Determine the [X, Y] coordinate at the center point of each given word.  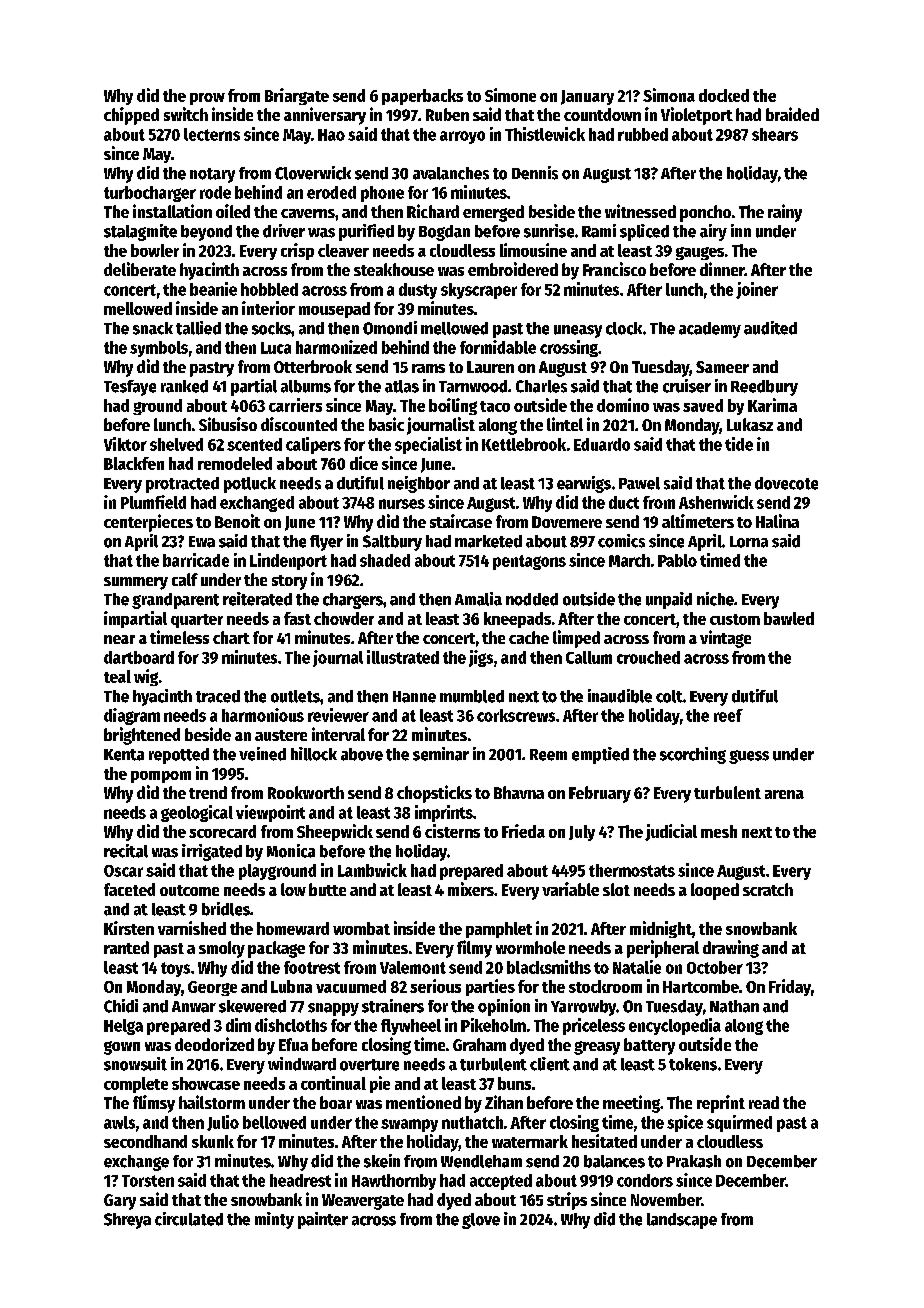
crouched [648, 657]
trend [208, 792]
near [119, 639]
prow [207, 99]
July [582, 833]
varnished [192, 928]
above [362, 754]
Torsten [148, 1181]
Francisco [614, 269]
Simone [510, 95]
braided [792, 114]
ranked [184, 386]
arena [784, 794]
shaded [385, 560]
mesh [719, 831]
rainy [785, 213]
